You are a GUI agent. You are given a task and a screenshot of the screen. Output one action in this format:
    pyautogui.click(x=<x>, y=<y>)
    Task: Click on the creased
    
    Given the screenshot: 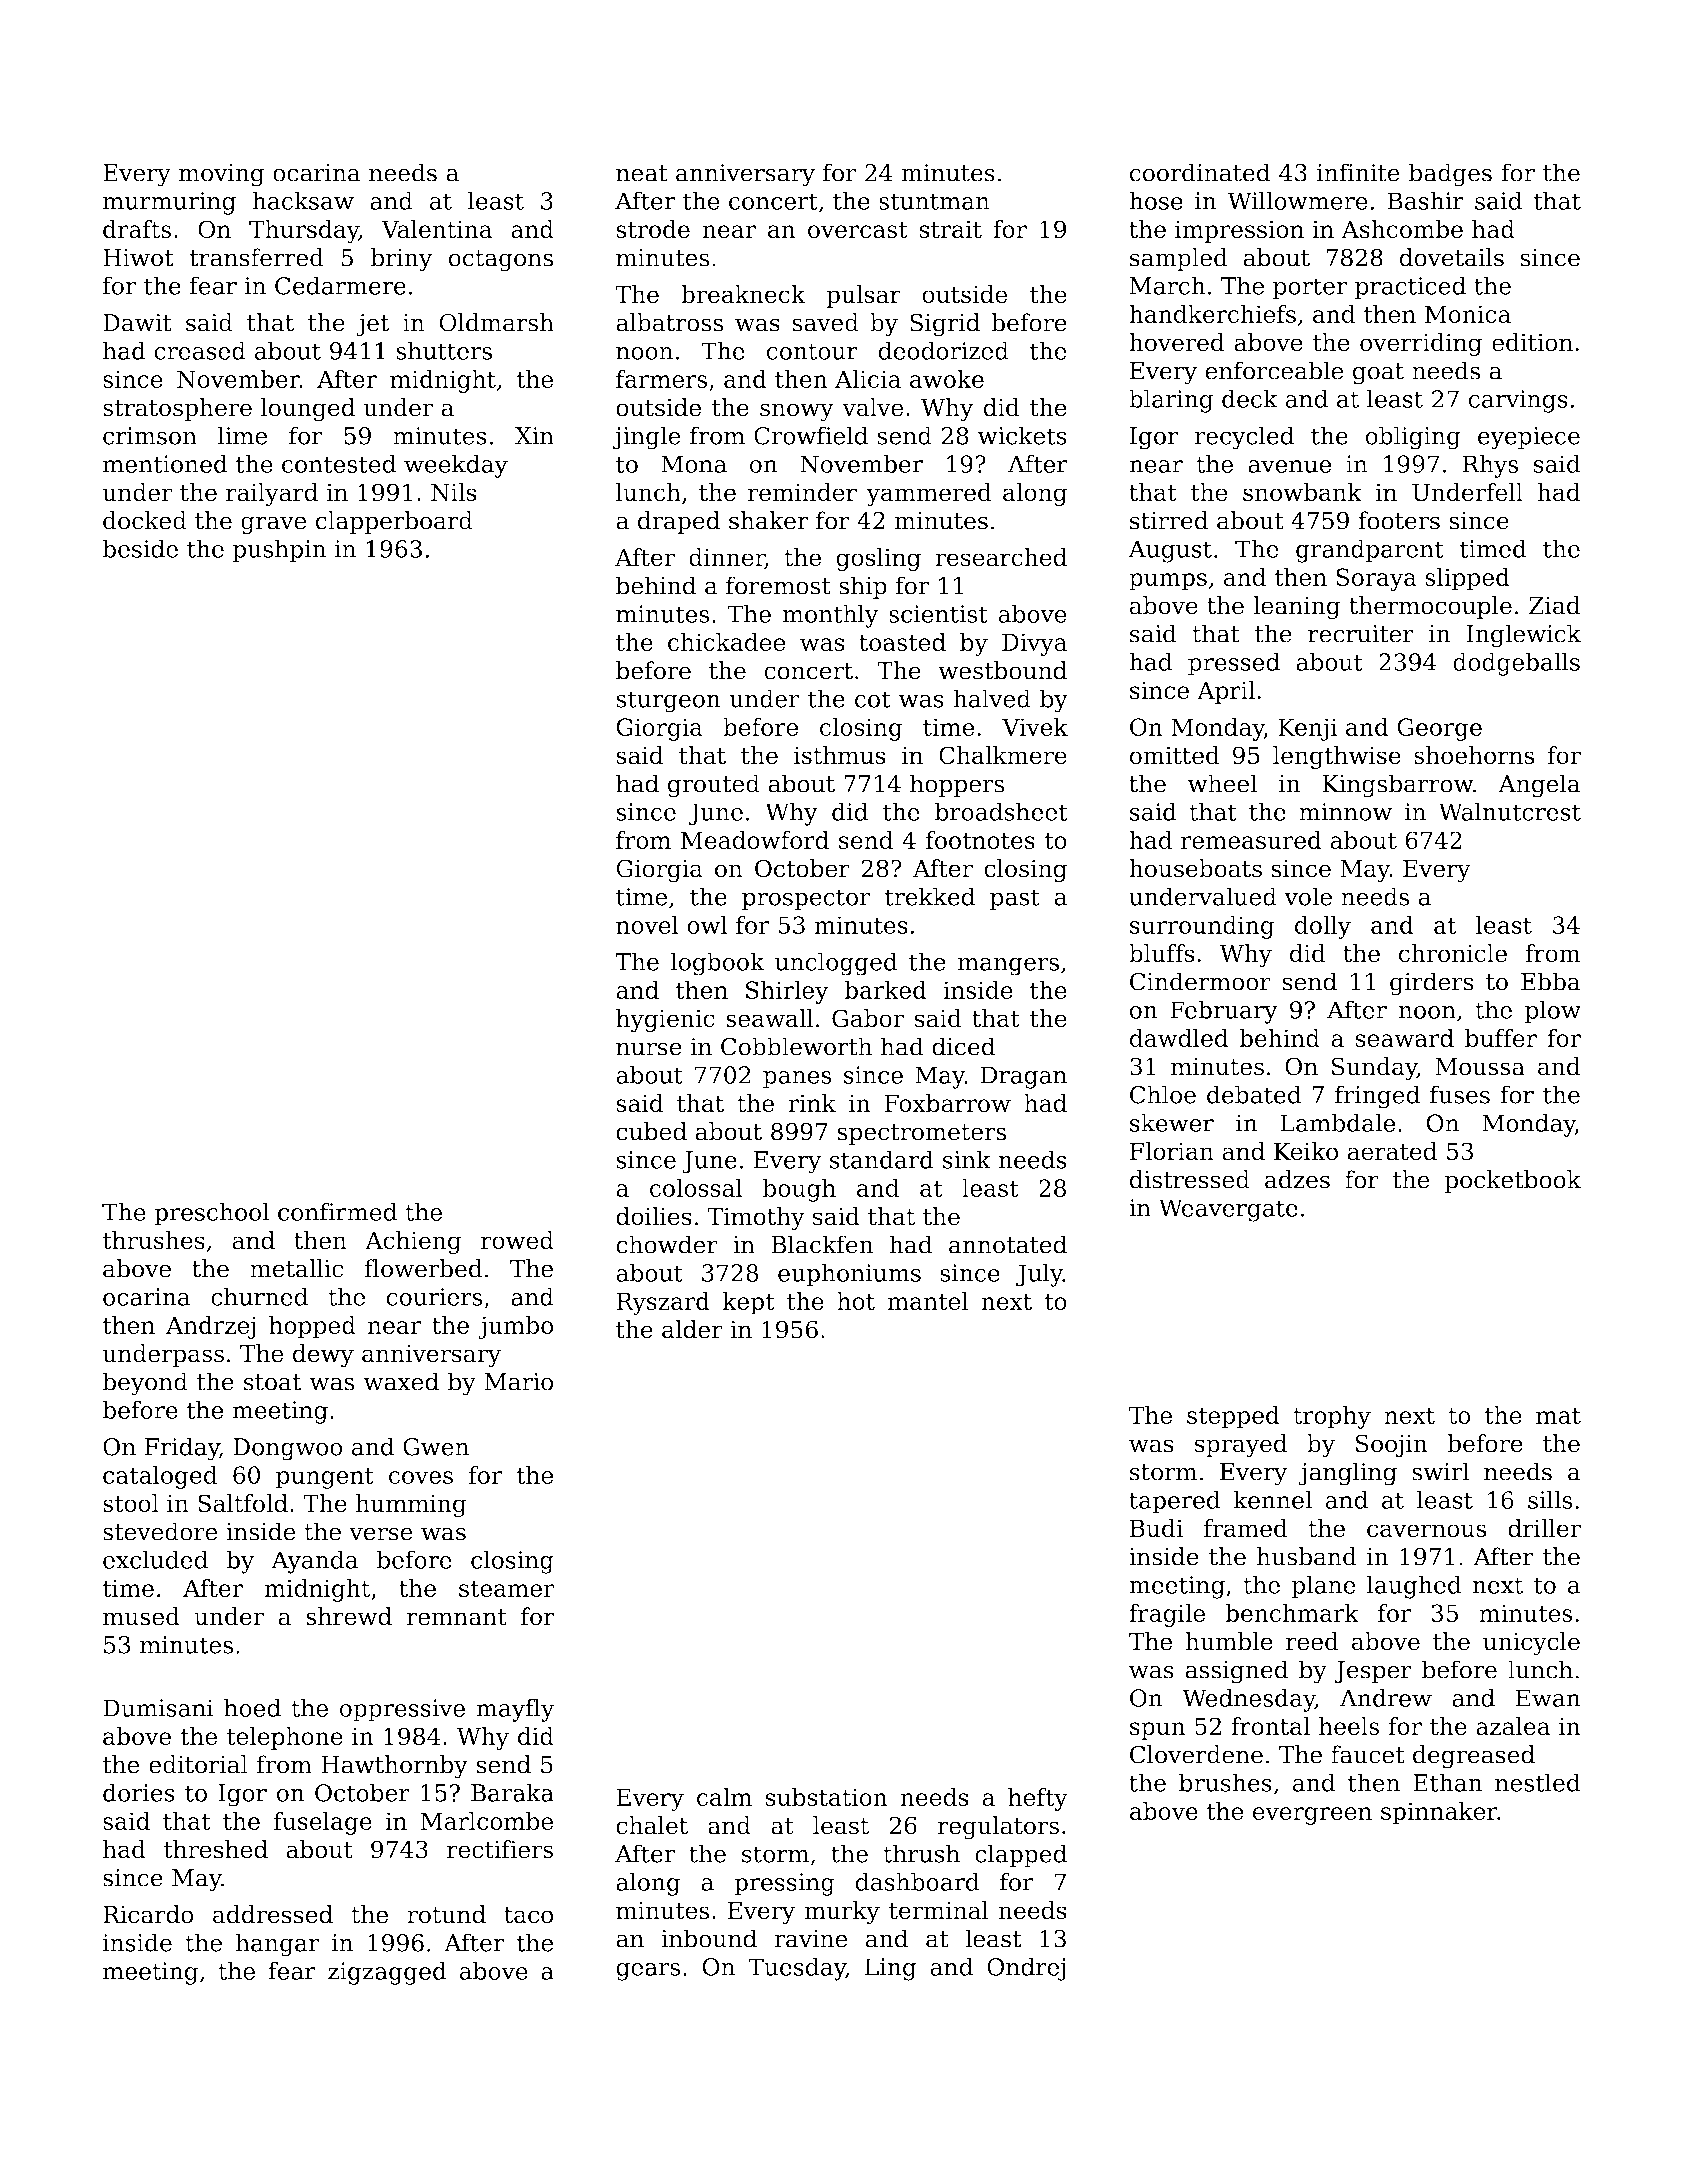 What is the action you would take?
    pyautogui.click(x=200, y=350)
